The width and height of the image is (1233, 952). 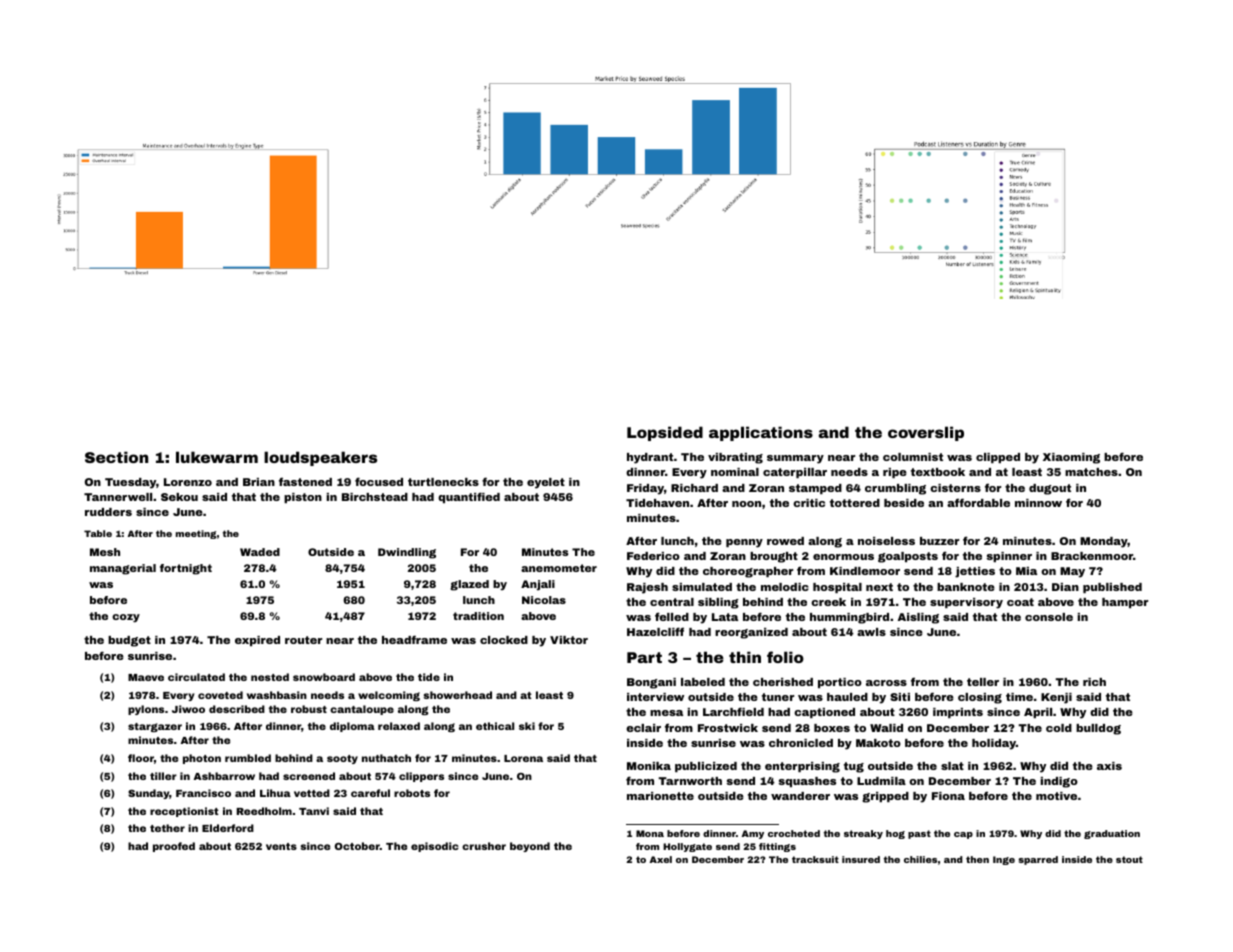 What do you see at coordinates (281, 846) in the image?
I see `vents` at bounding box center [281, 846].
